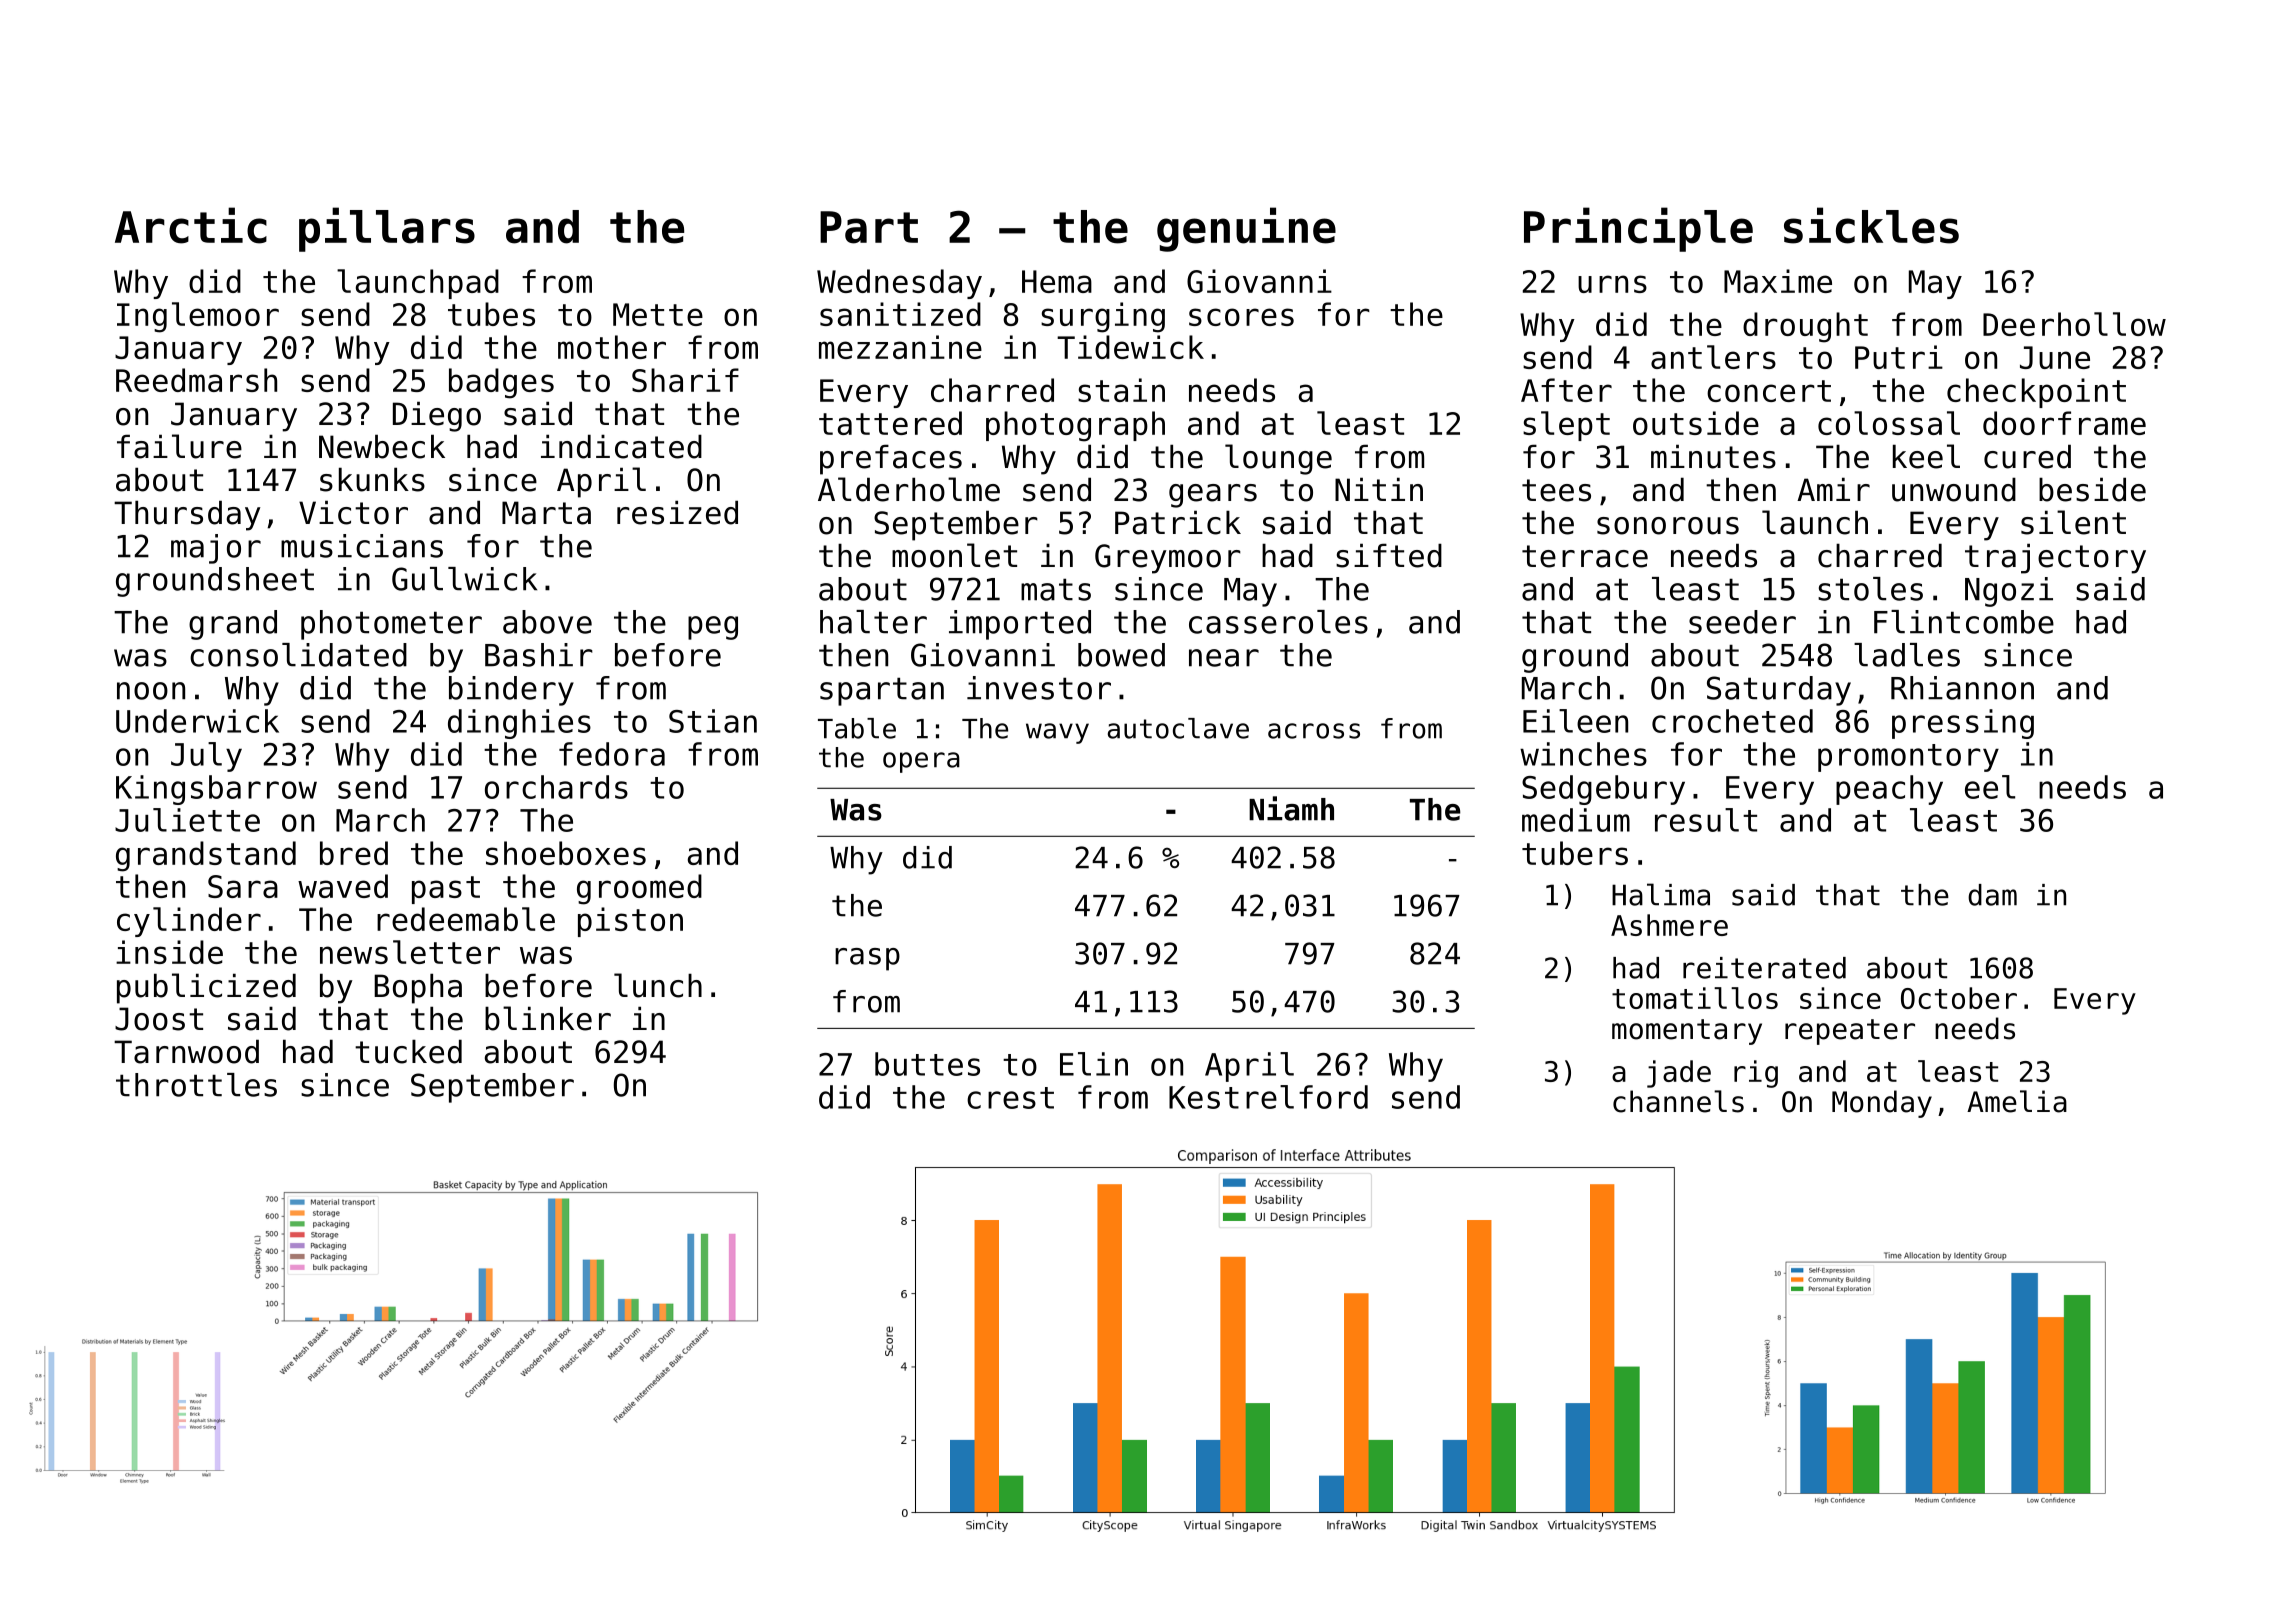 Image resolution: width=2292 pixels, height=1620 pixels. I want to click on Hema, so click(1057, 281).
